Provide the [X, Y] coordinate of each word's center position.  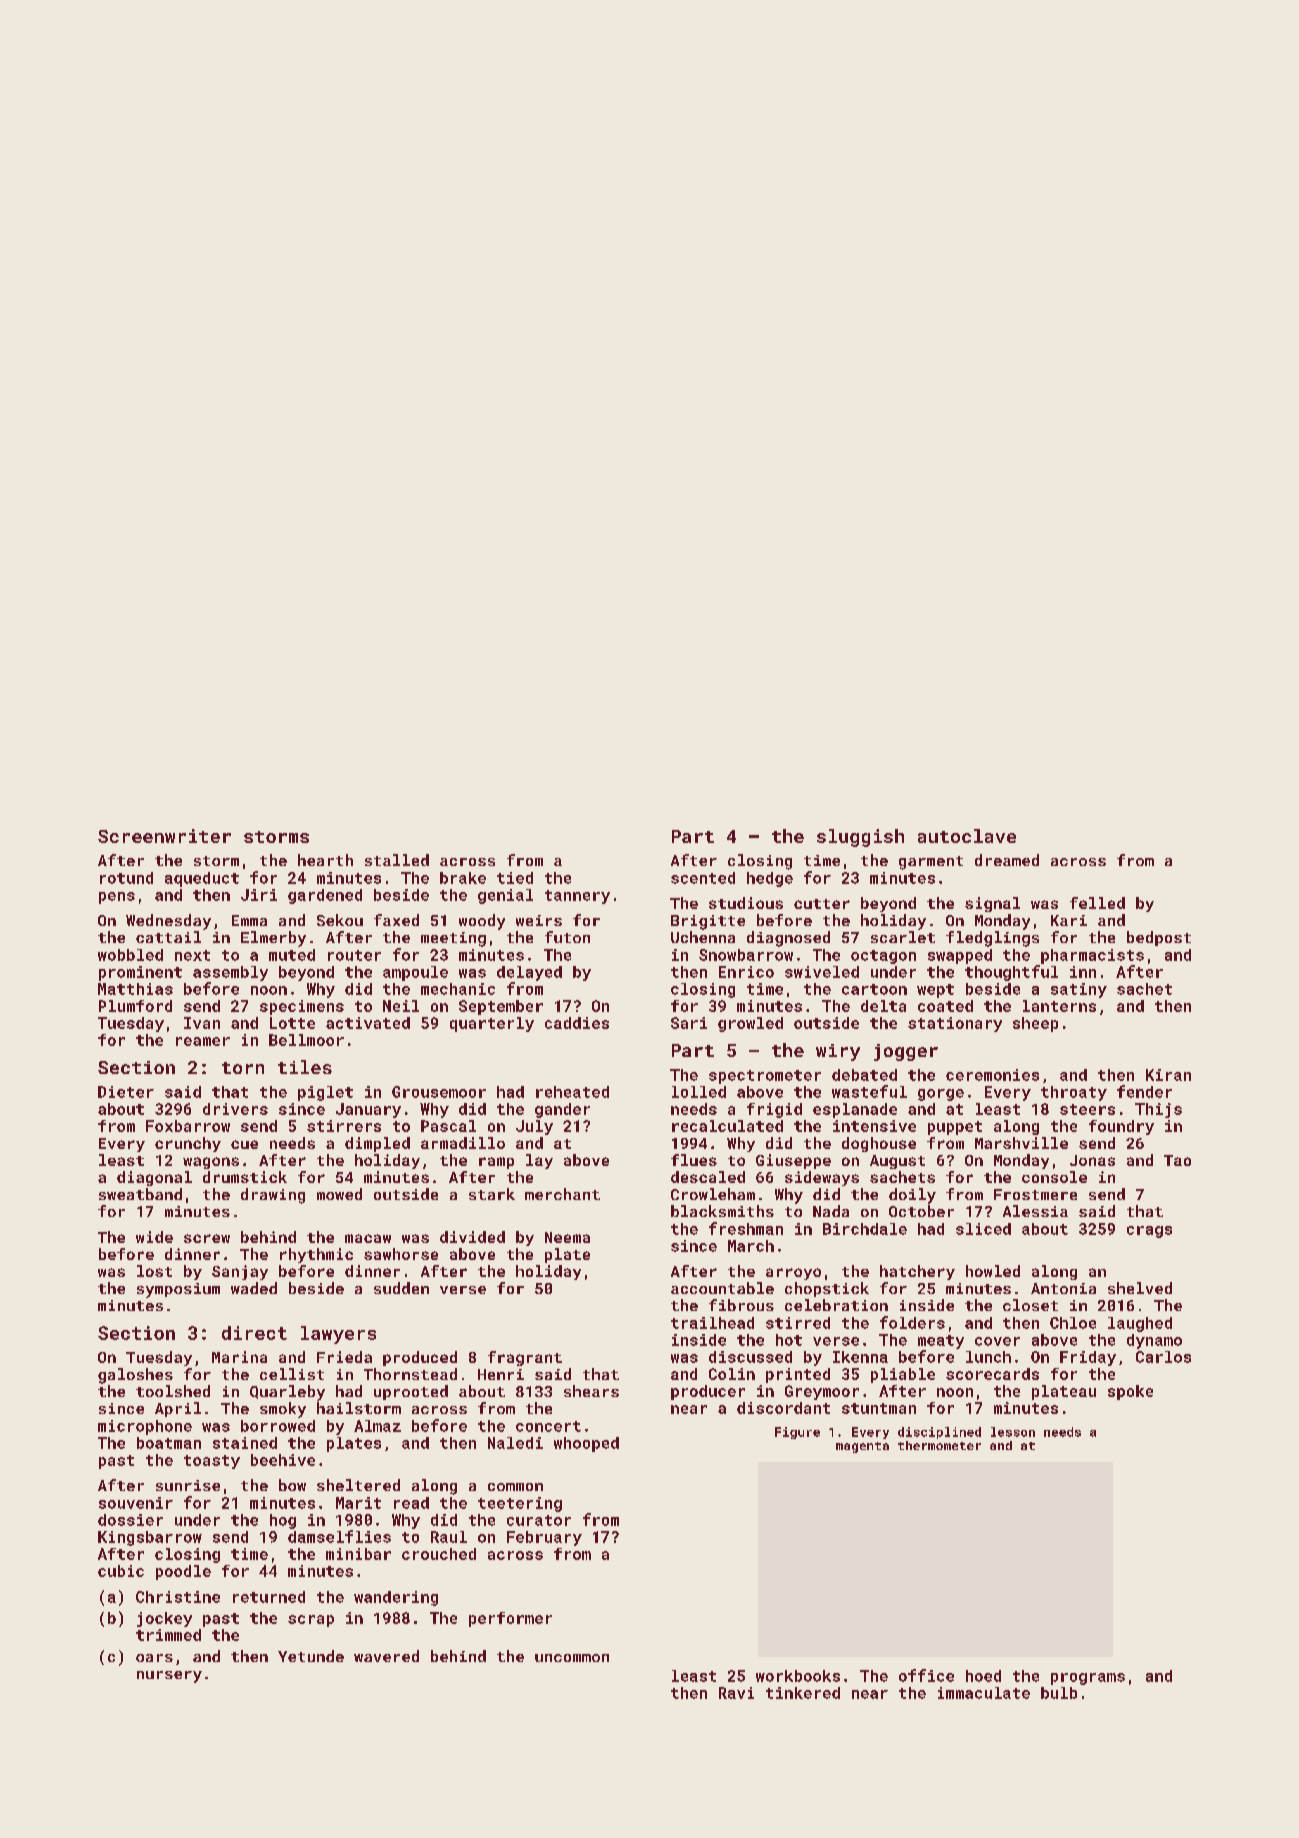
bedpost [1159, 938]
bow [292, 1485]
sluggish [860, 838]
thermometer [939, 1445]
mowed [339, 1194]
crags [1149, 1232]
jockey [164, 1619]
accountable [722, 1288]
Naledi [515, 1443]
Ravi [736, 1693]
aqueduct [202, 879]
